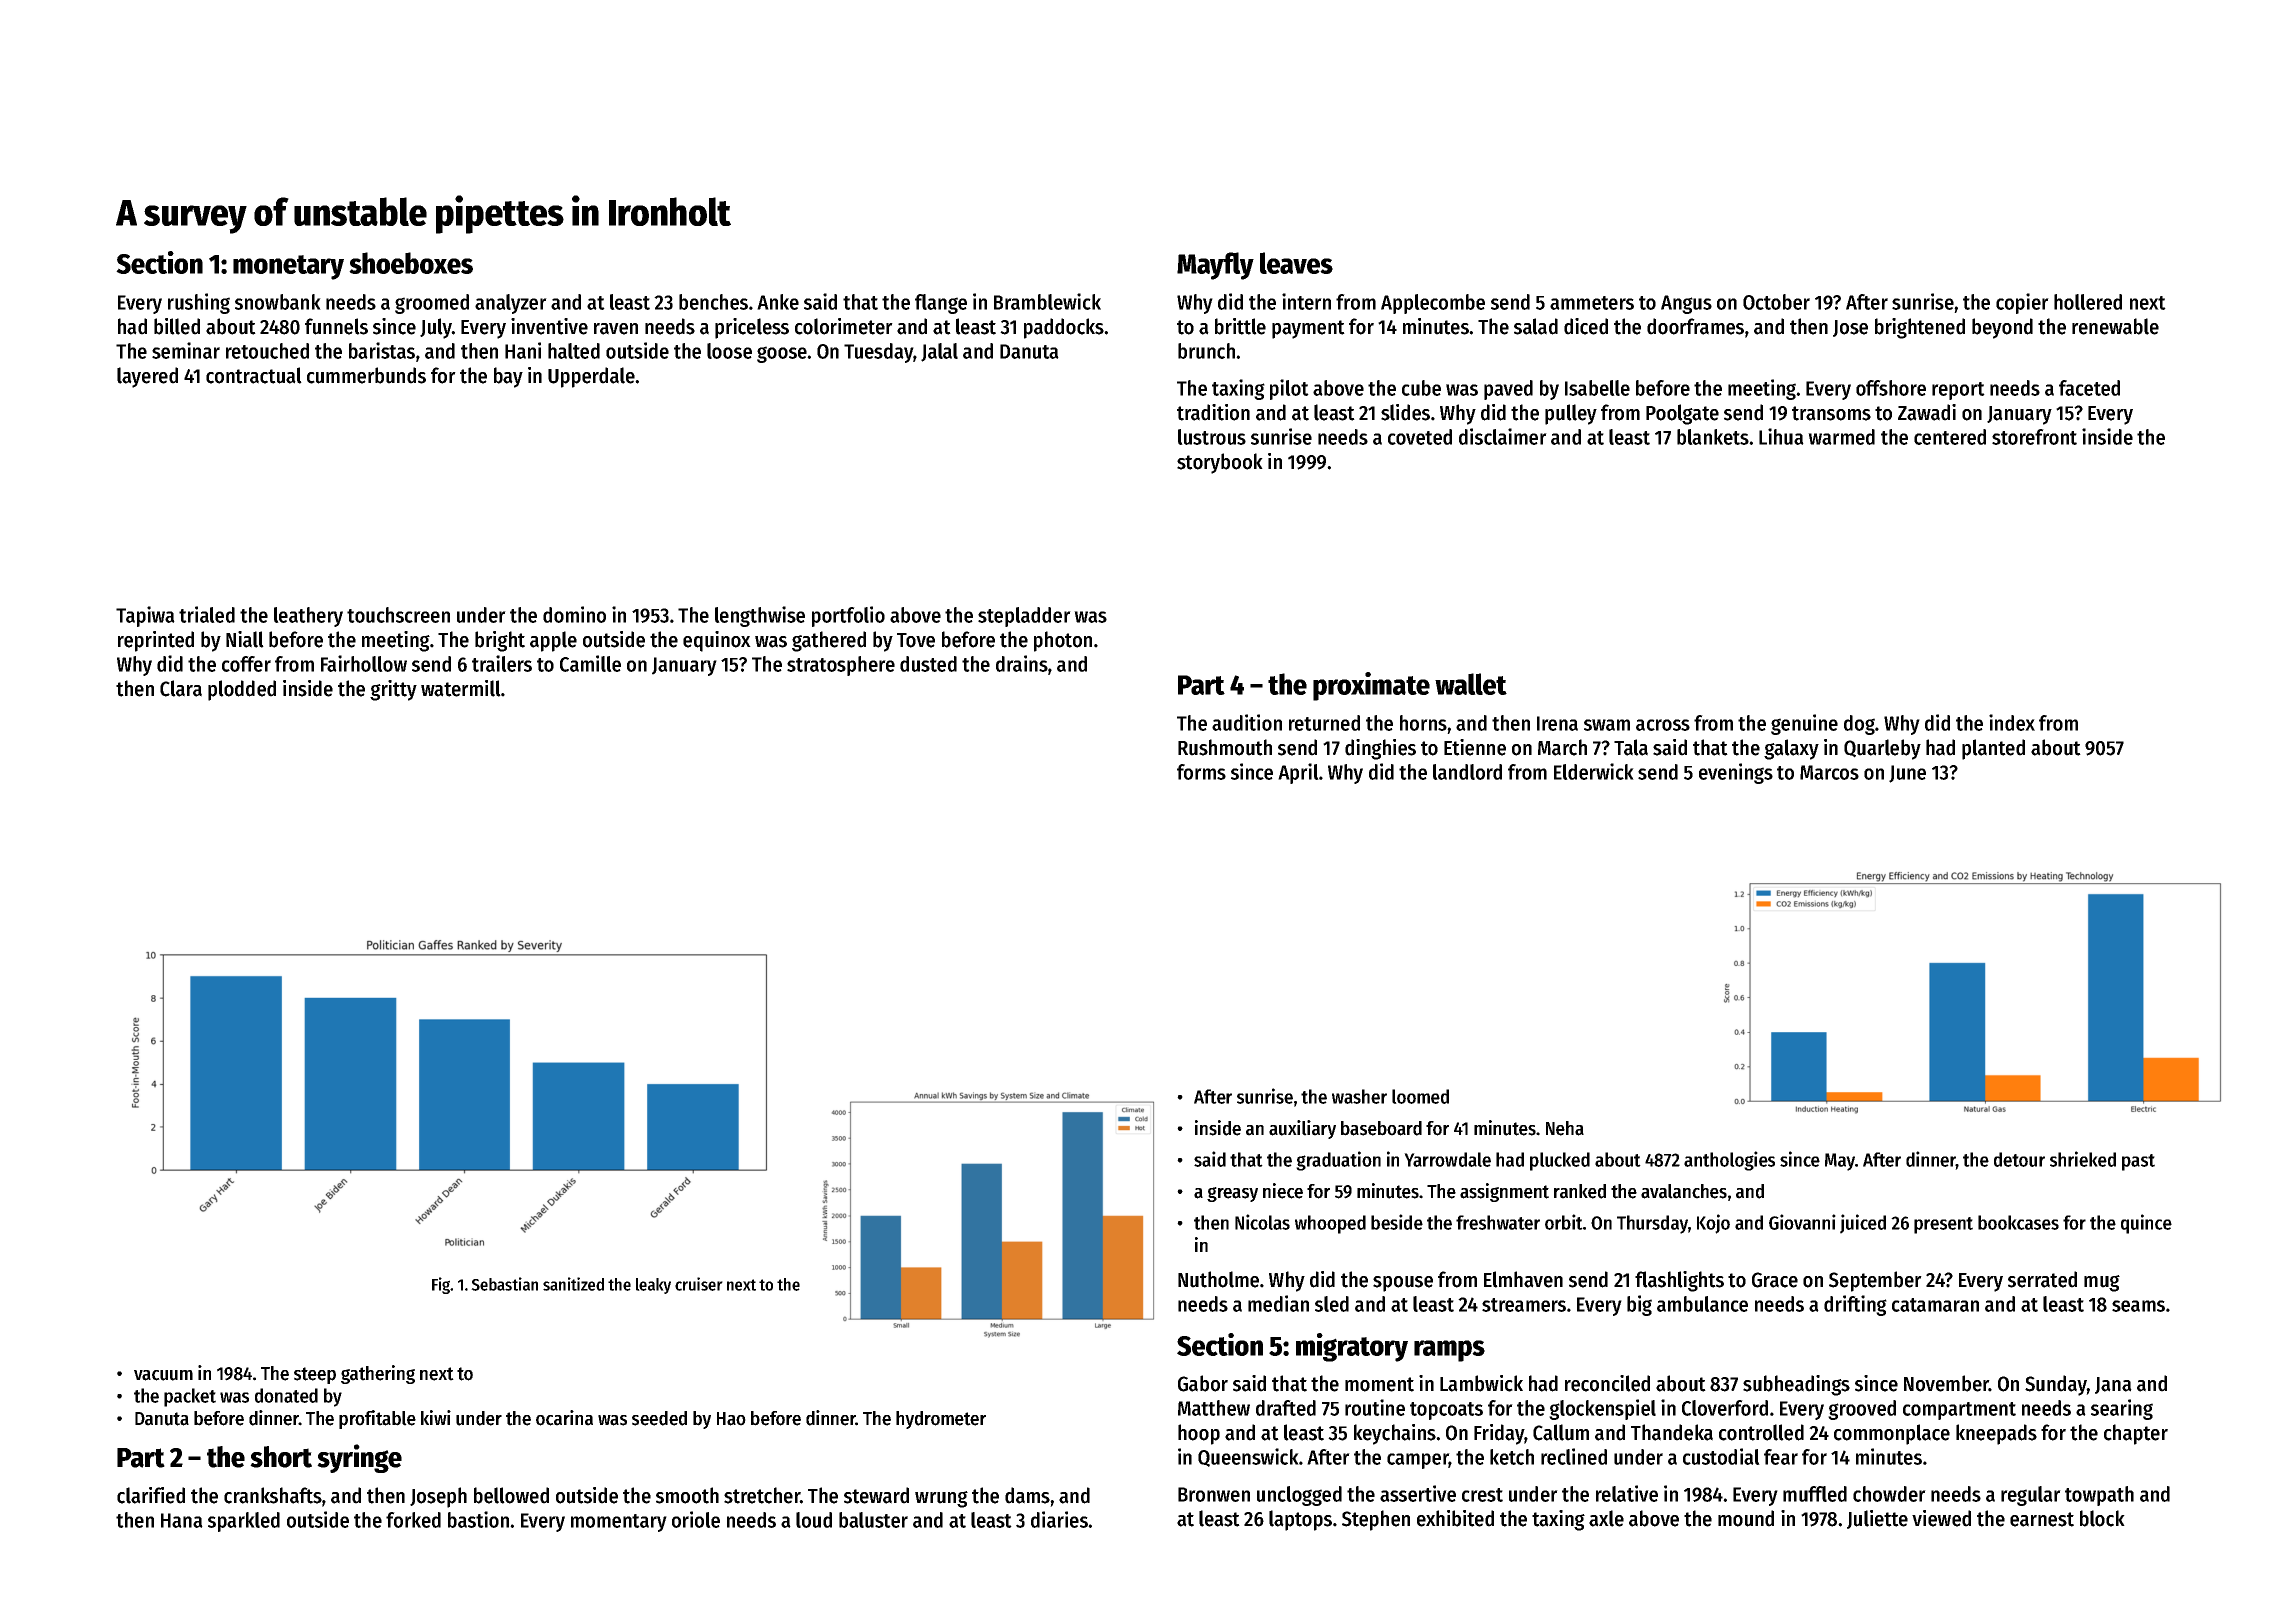 The width and height of the document is (2292, 1620). I want to click on greasy, so click(1232, 1194).
